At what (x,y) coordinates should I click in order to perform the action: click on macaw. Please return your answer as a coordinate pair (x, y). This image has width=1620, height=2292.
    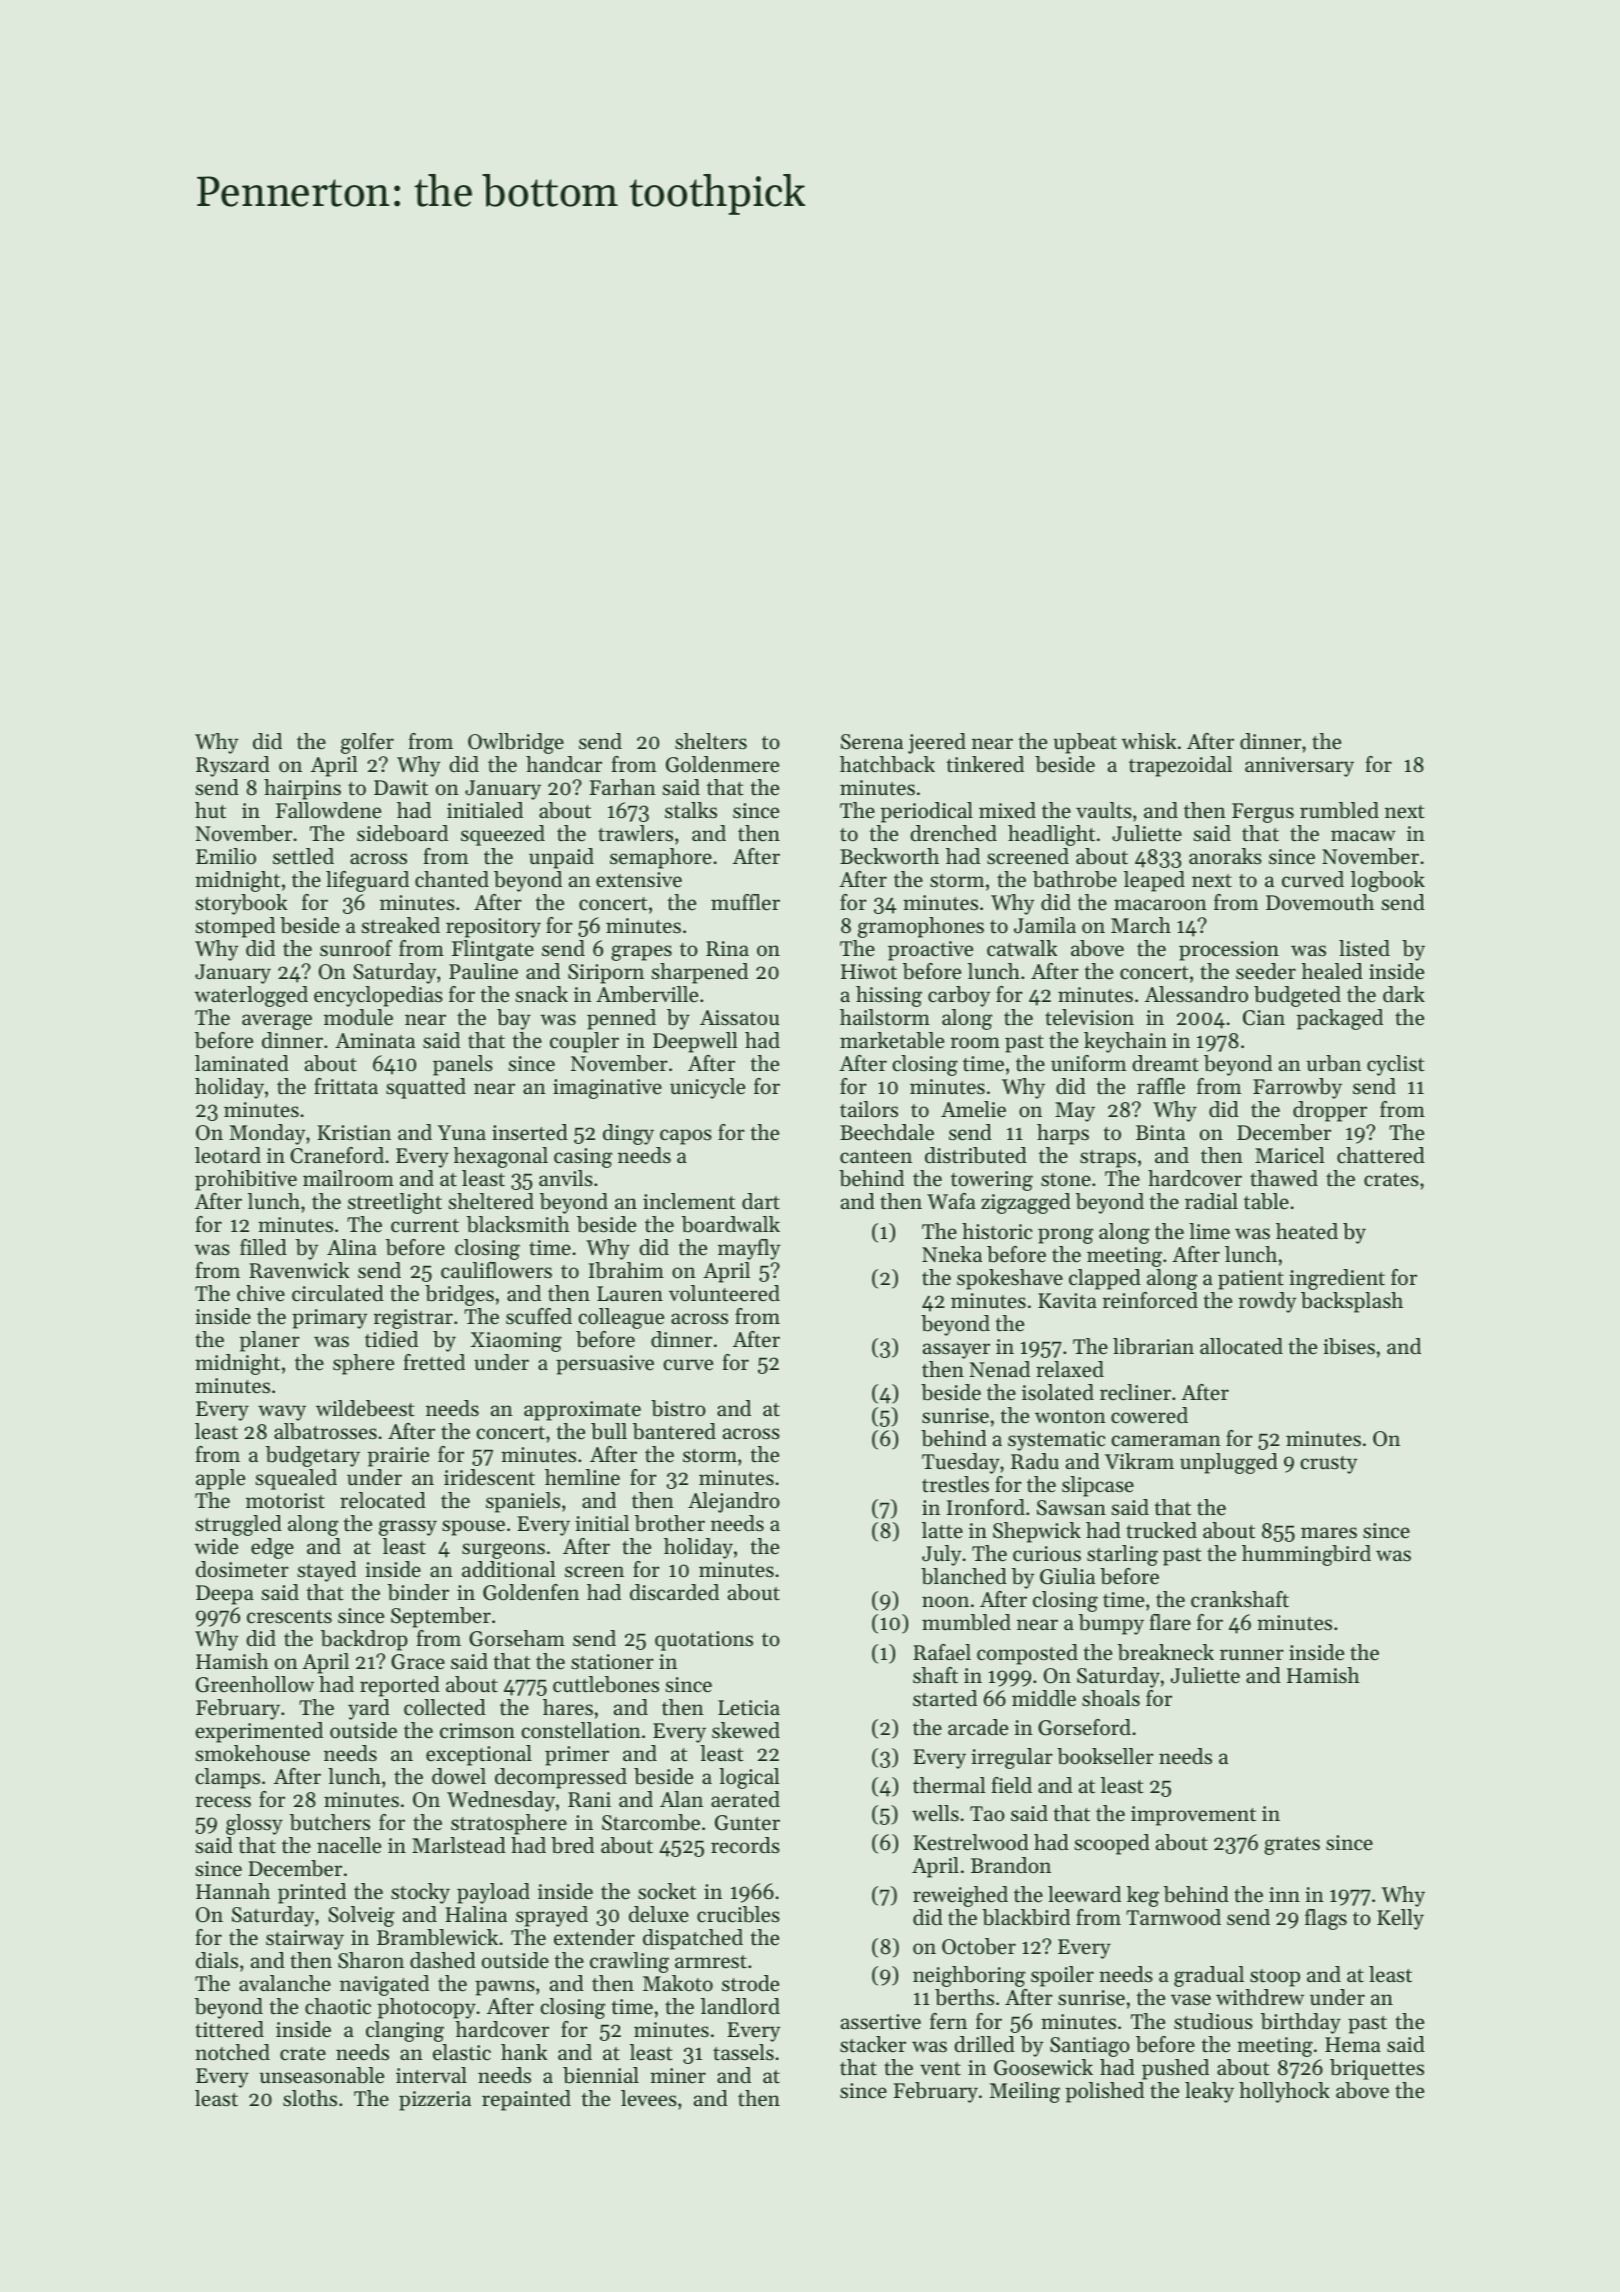
    Looking at the image, I should click on (1363, 835).
